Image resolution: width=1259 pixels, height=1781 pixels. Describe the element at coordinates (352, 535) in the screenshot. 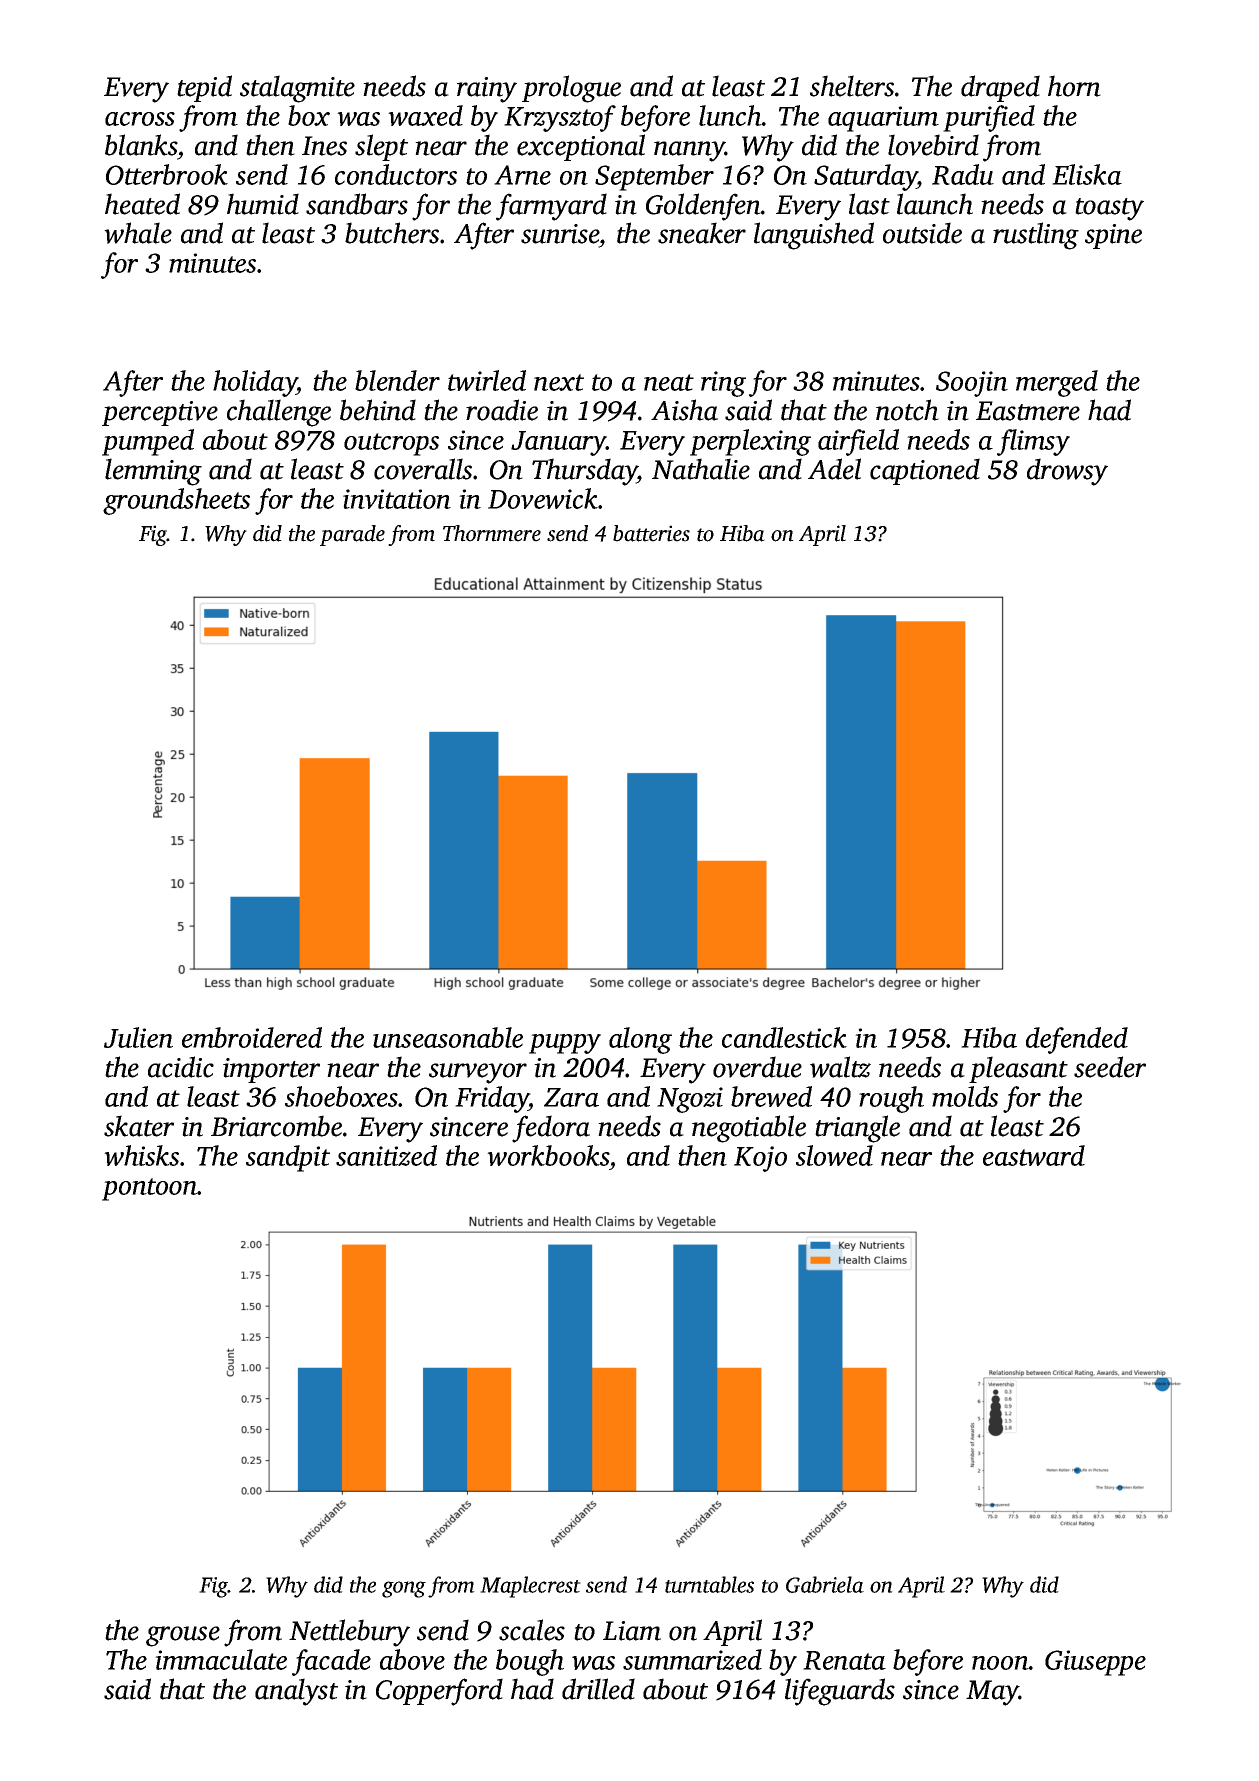

I see `parade` at that location.
